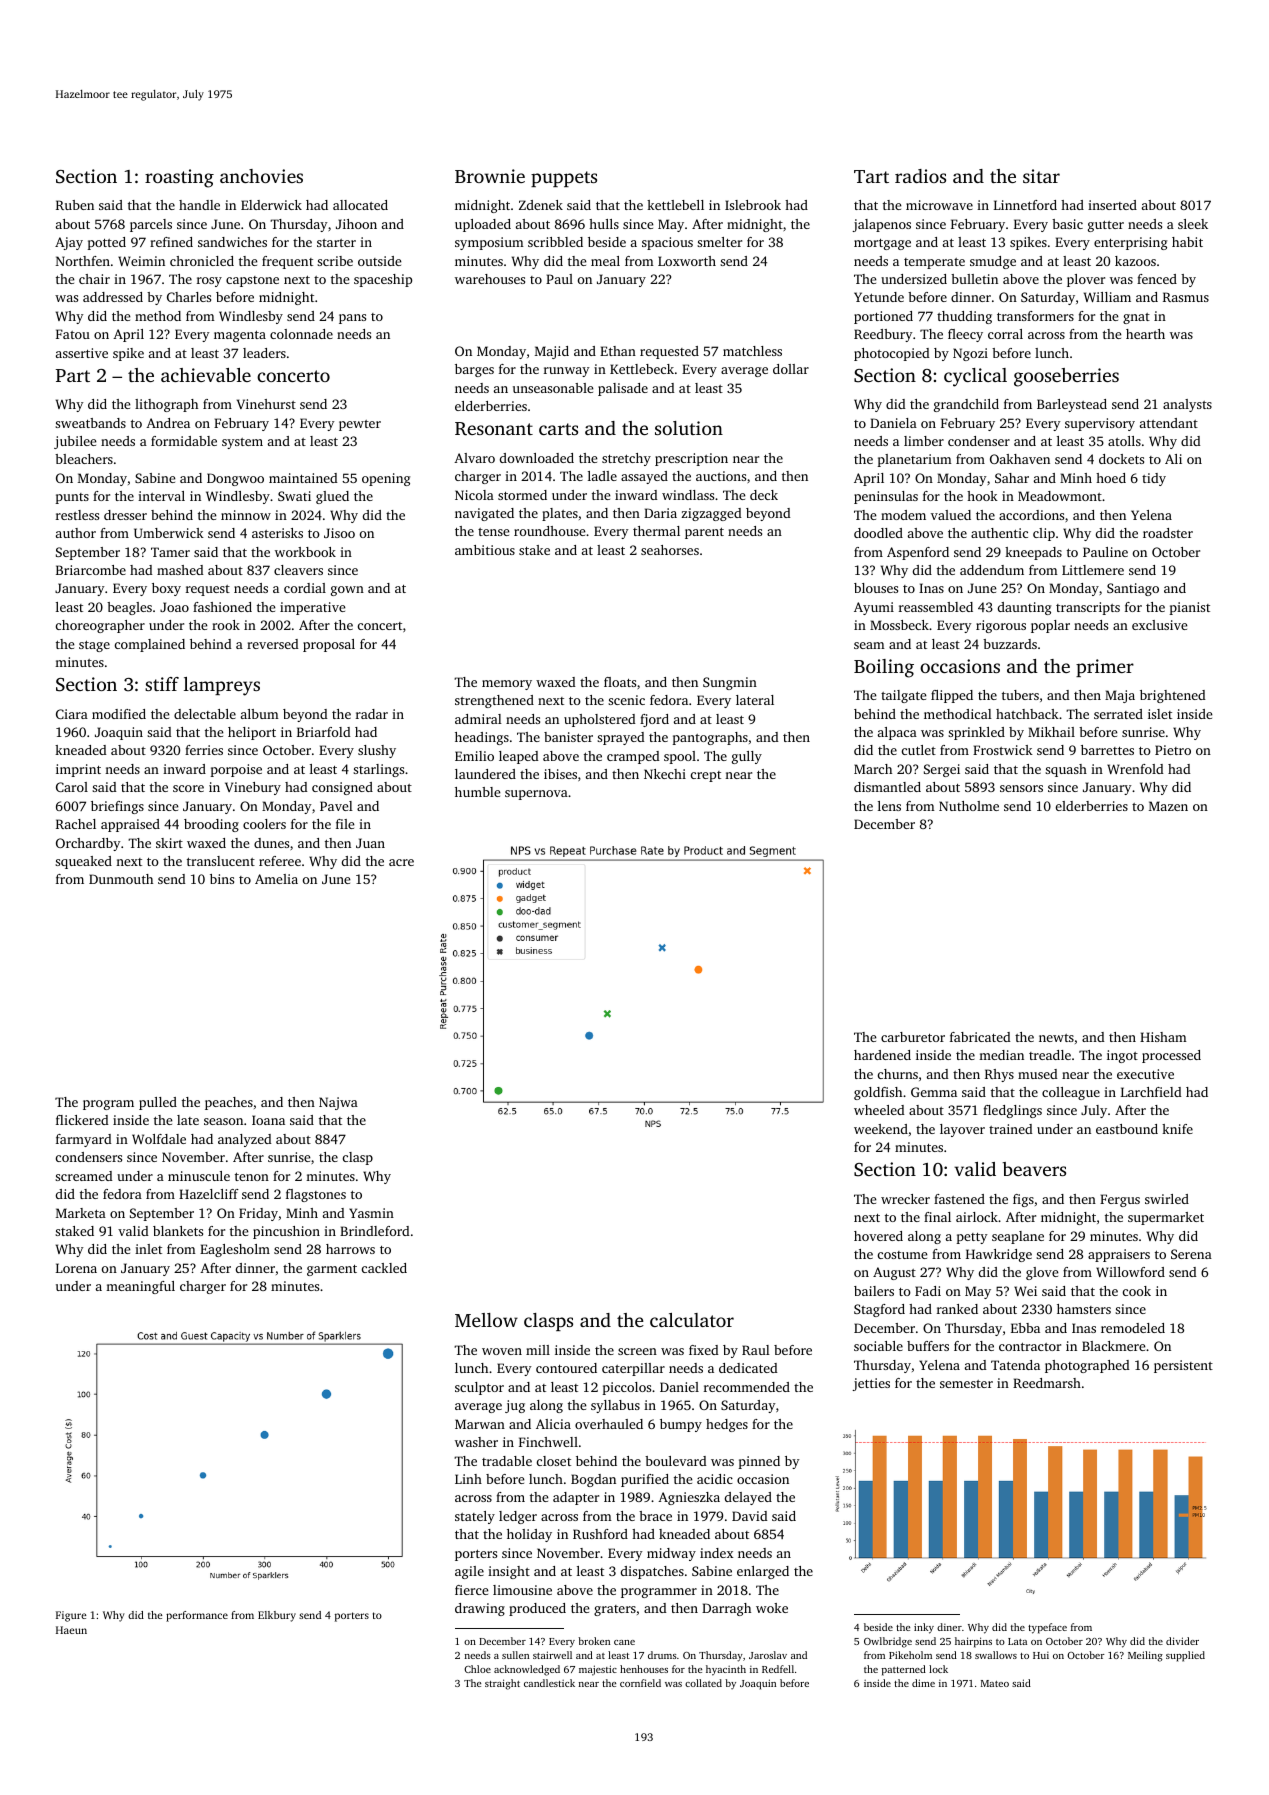 The height and width of the screenshot is (1795, 1269). I want to click on Najwa, so click(338, 1103).
